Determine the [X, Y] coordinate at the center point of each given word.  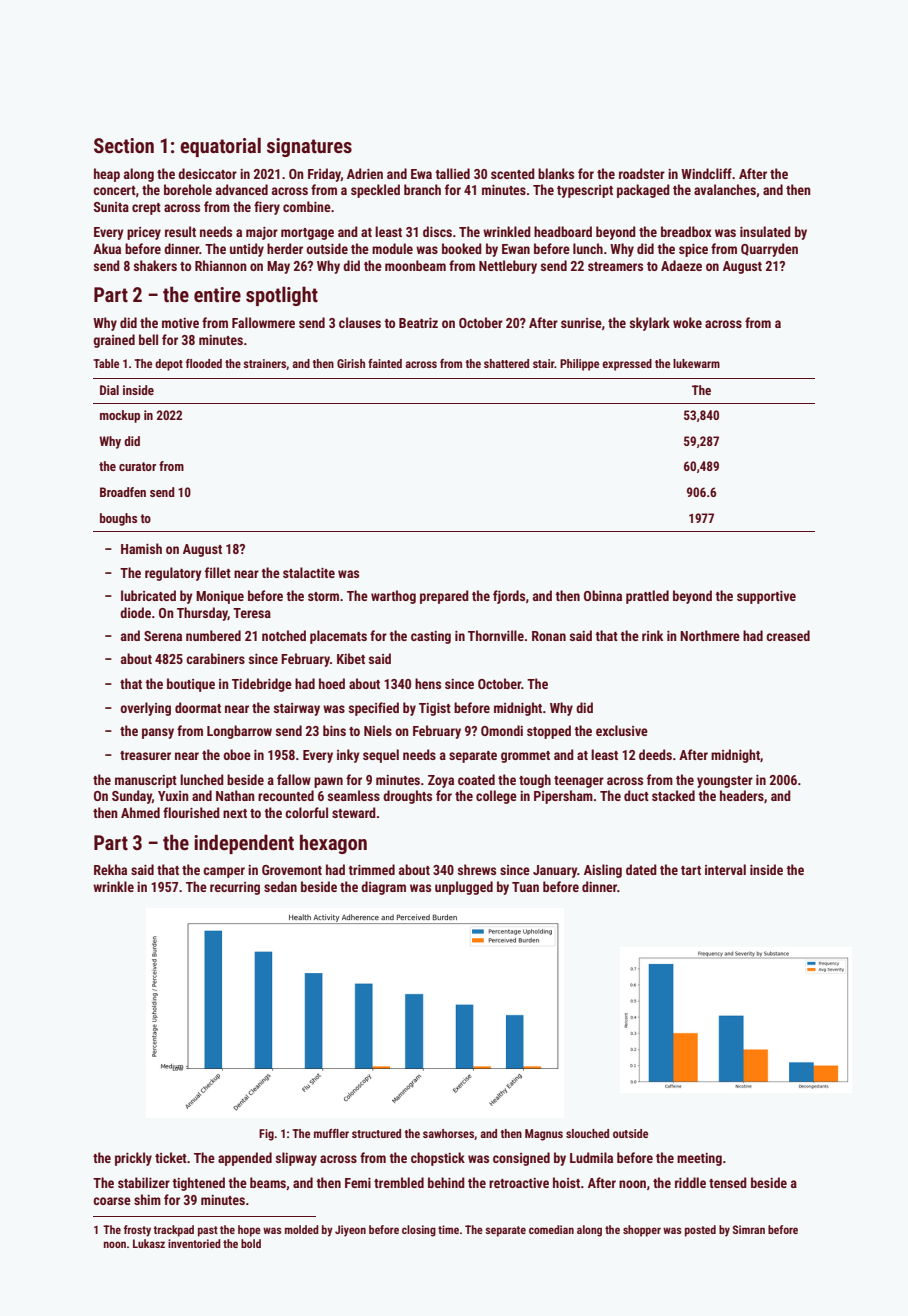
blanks [556, 173]
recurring [235, 888]
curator [137, 466]
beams [268, 1183]
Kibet [351, 658]
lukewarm [696, 363]
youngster [725, 782]
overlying [145, 709]
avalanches [725, 189]
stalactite [309, 572]
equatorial [220, 147]
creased [788, 635]
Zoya [441, 781]
